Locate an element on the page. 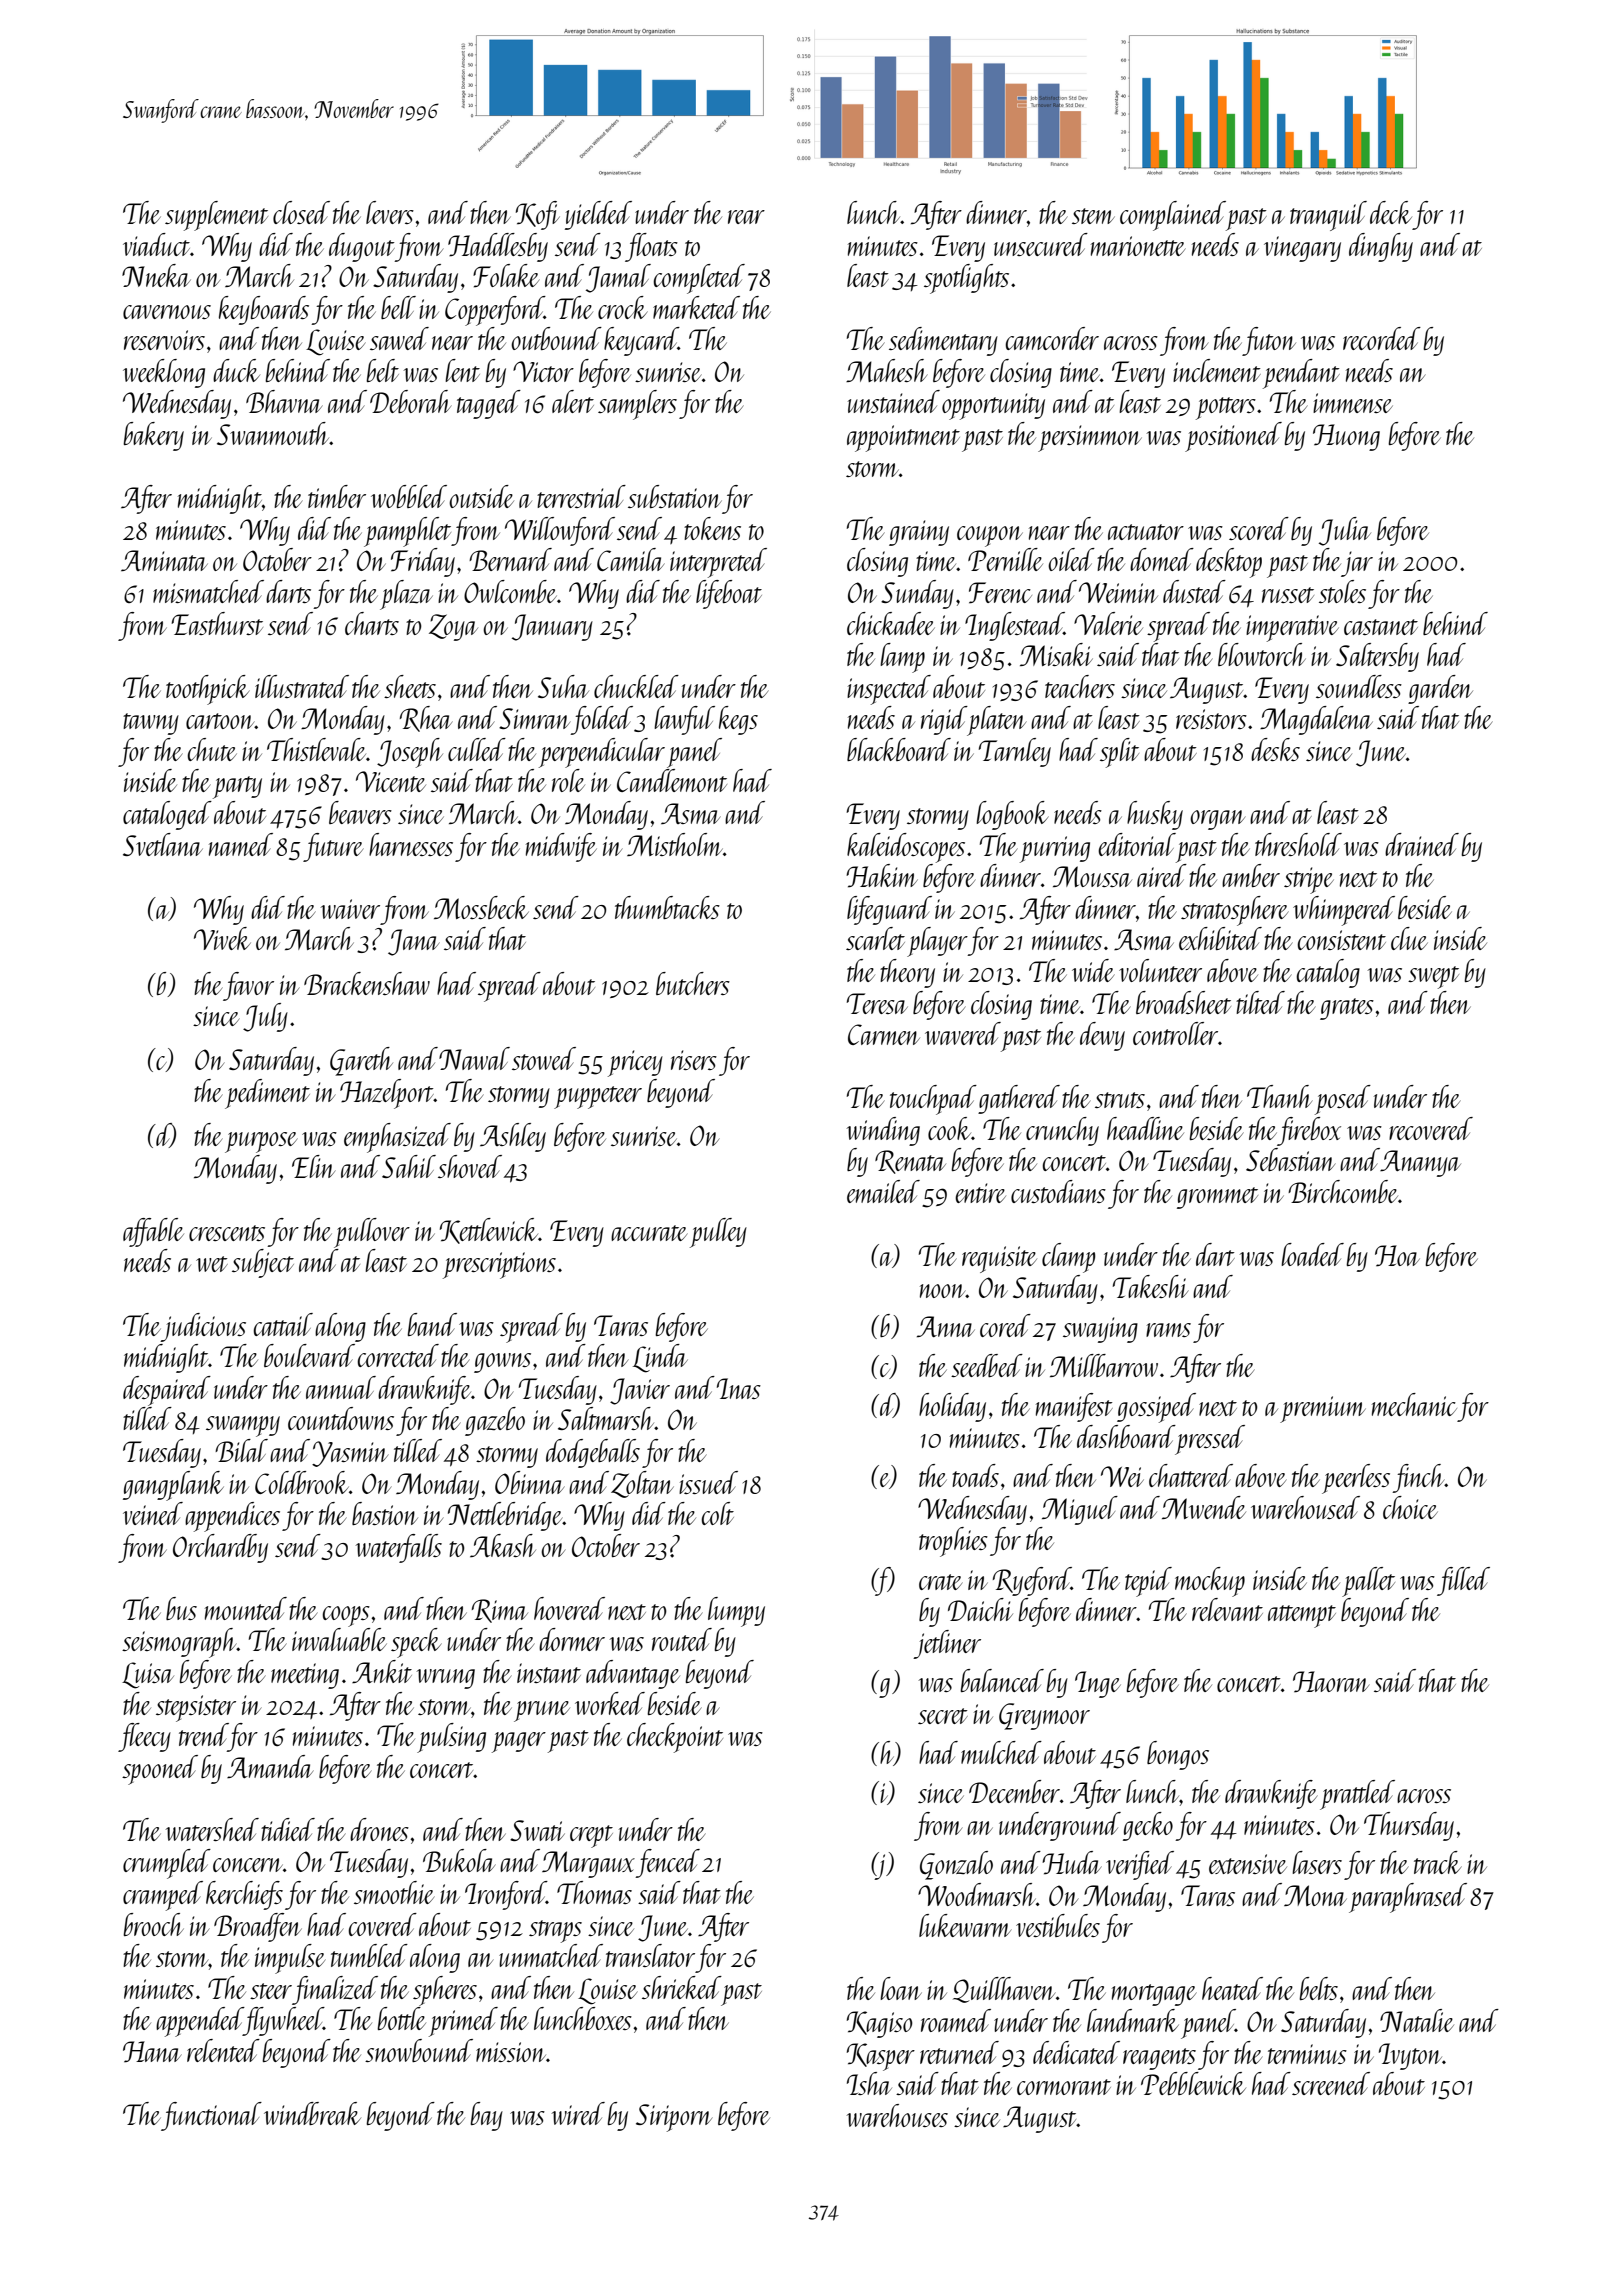 This page has width=1620, height=2292. swept is located at coordinates (1433, 977).
